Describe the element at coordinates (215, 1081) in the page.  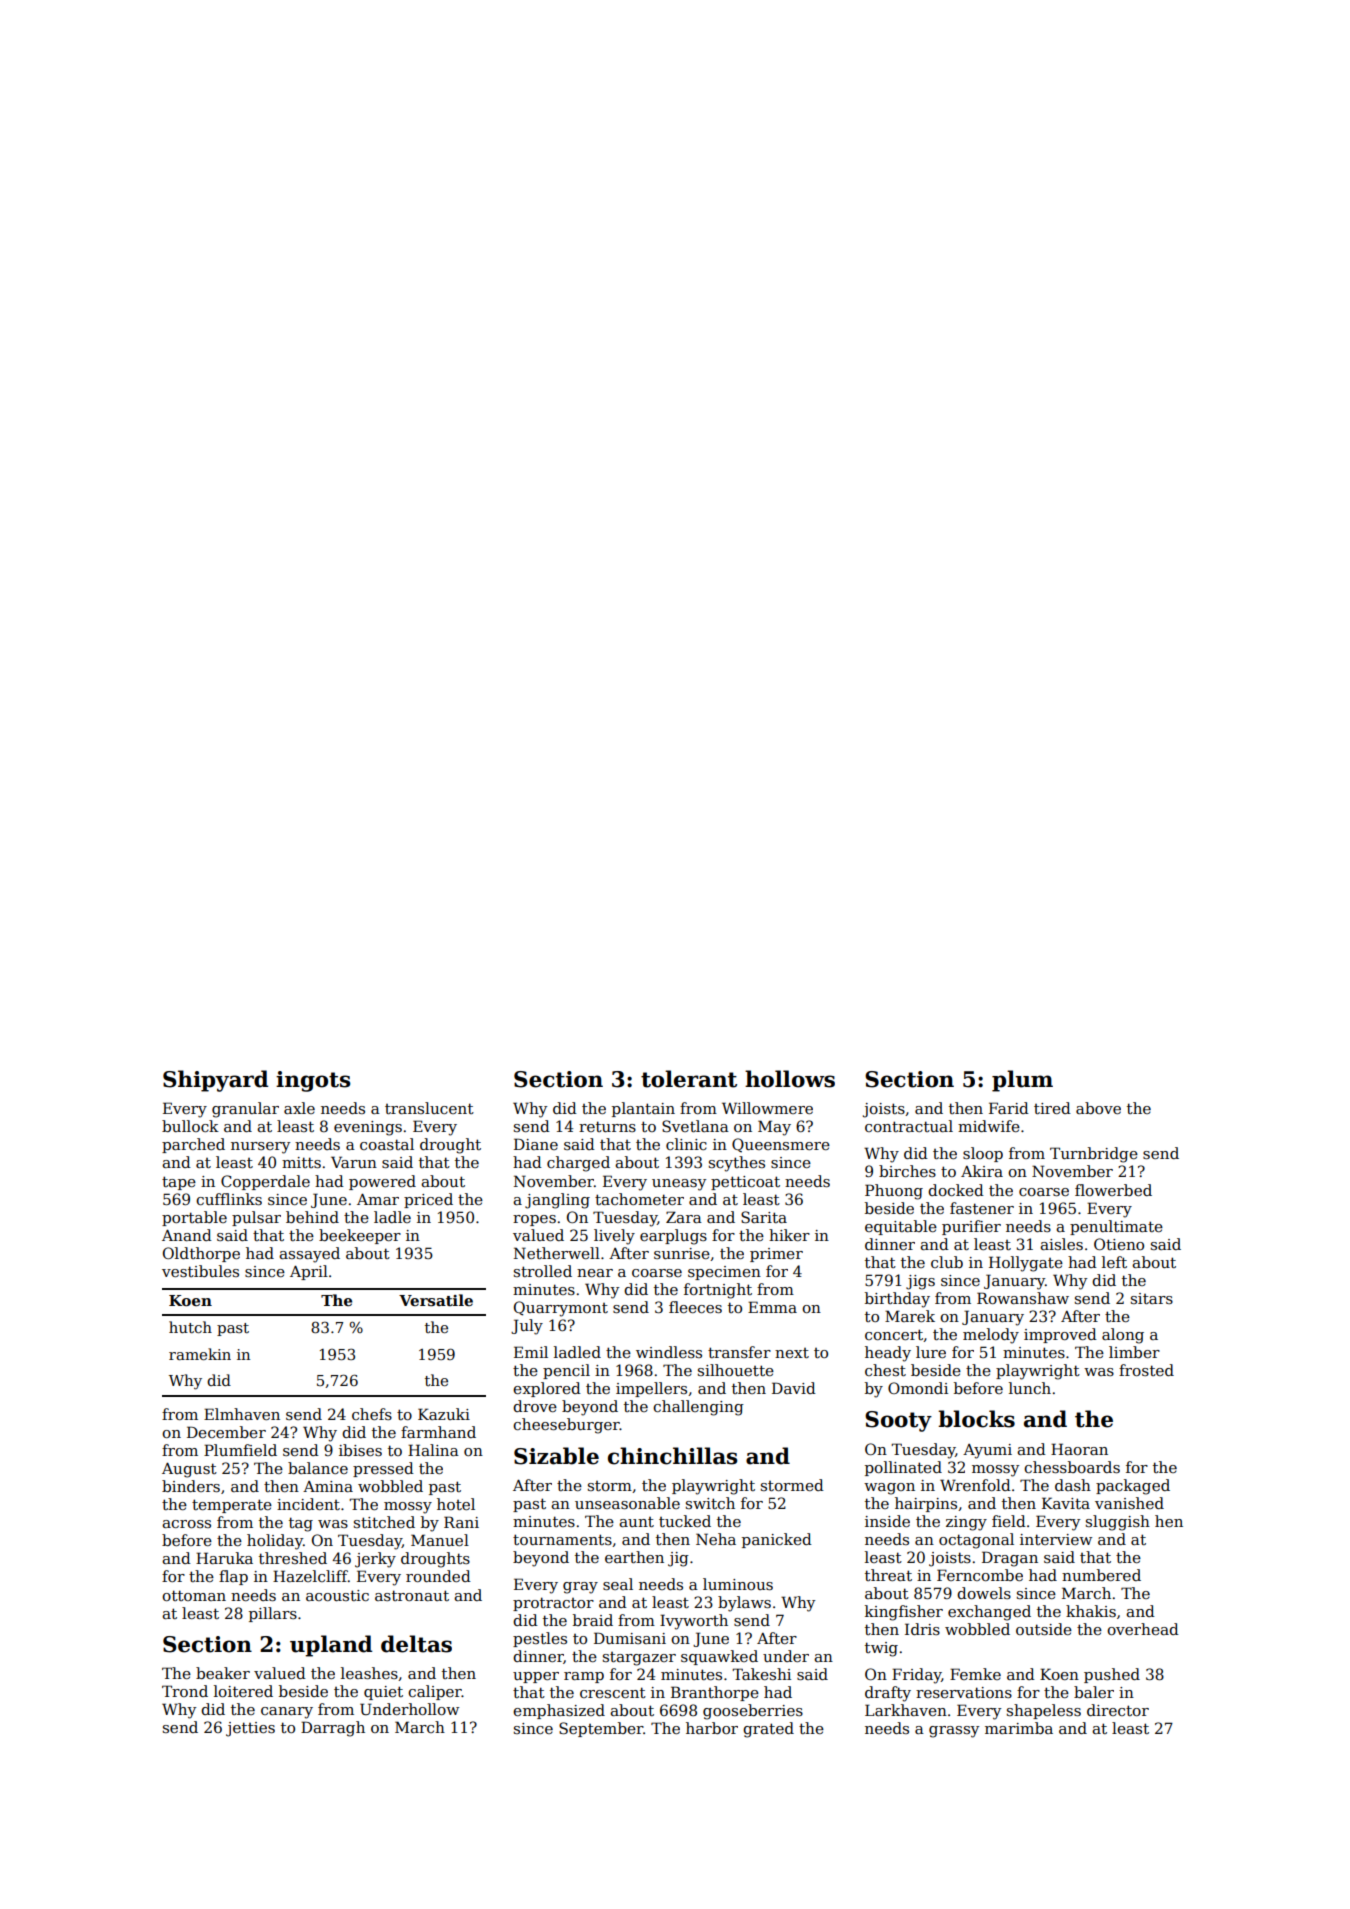
I see `Shipyard` at that location.
